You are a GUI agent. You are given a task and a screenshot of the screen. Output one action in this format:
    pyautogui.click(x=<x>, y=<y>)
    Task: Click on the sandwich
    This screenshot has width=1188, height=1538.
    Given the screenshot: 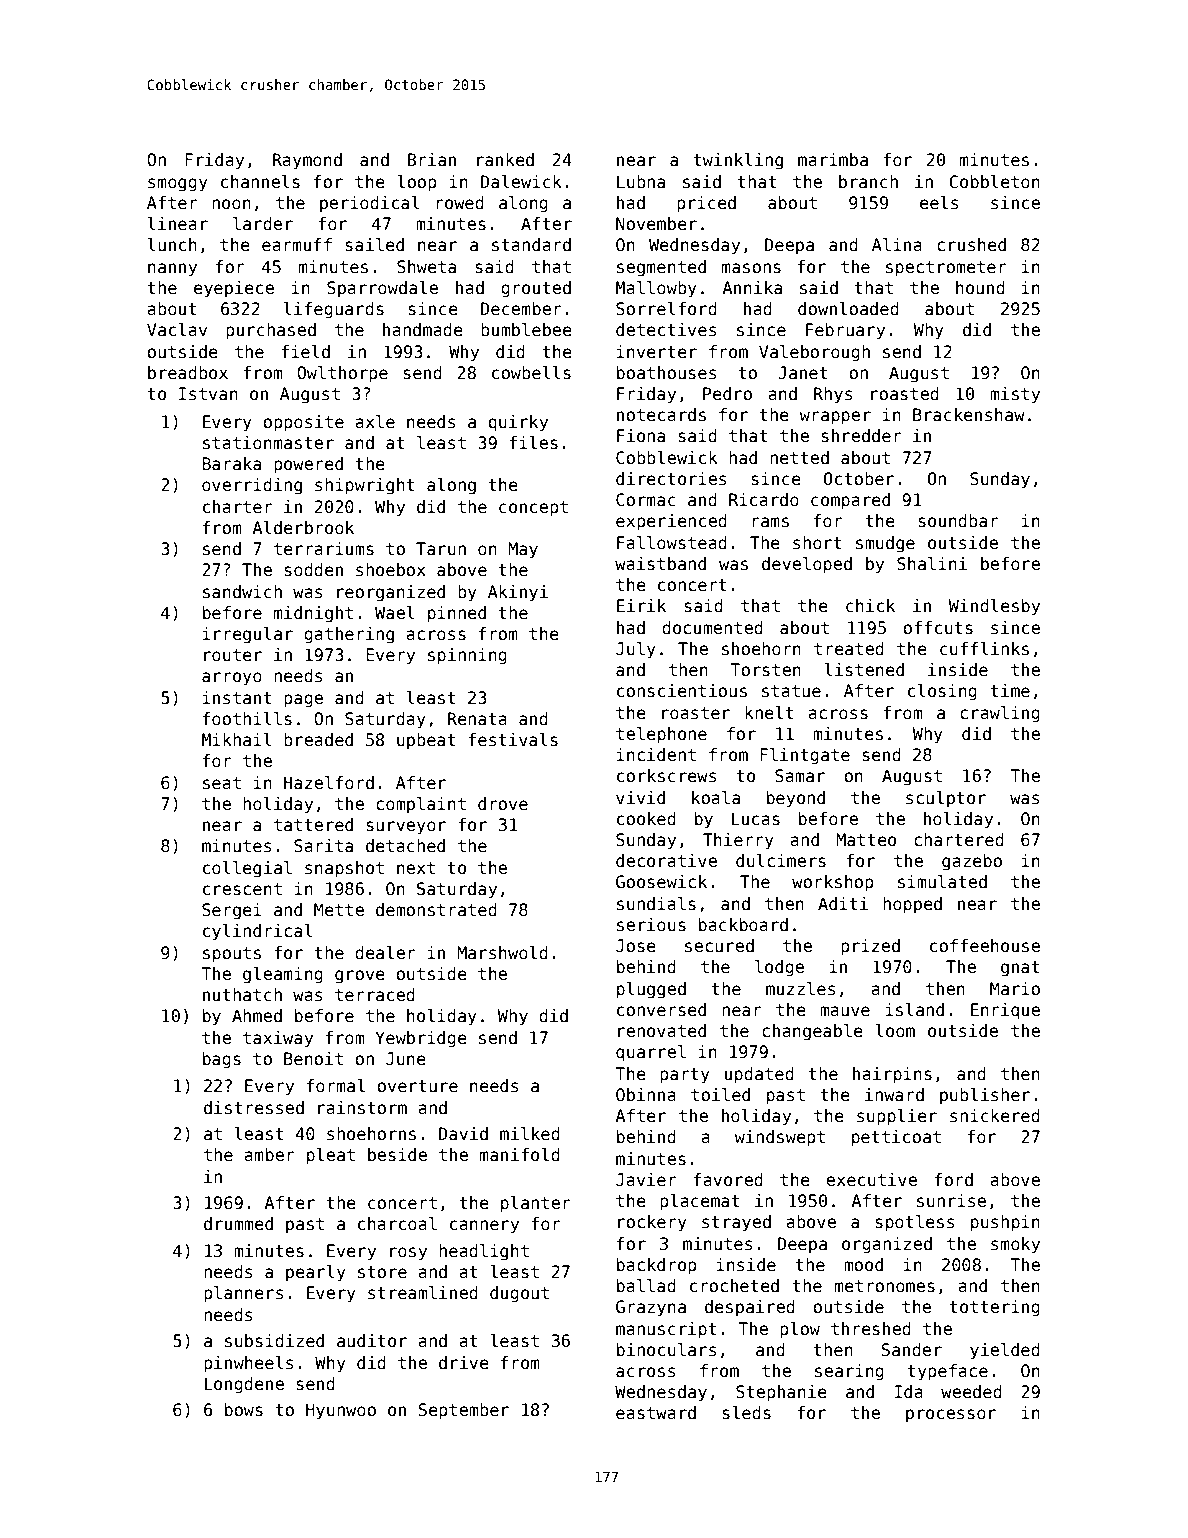 What is the action you would take?
    pyautogui.click(x=242, y=592)
